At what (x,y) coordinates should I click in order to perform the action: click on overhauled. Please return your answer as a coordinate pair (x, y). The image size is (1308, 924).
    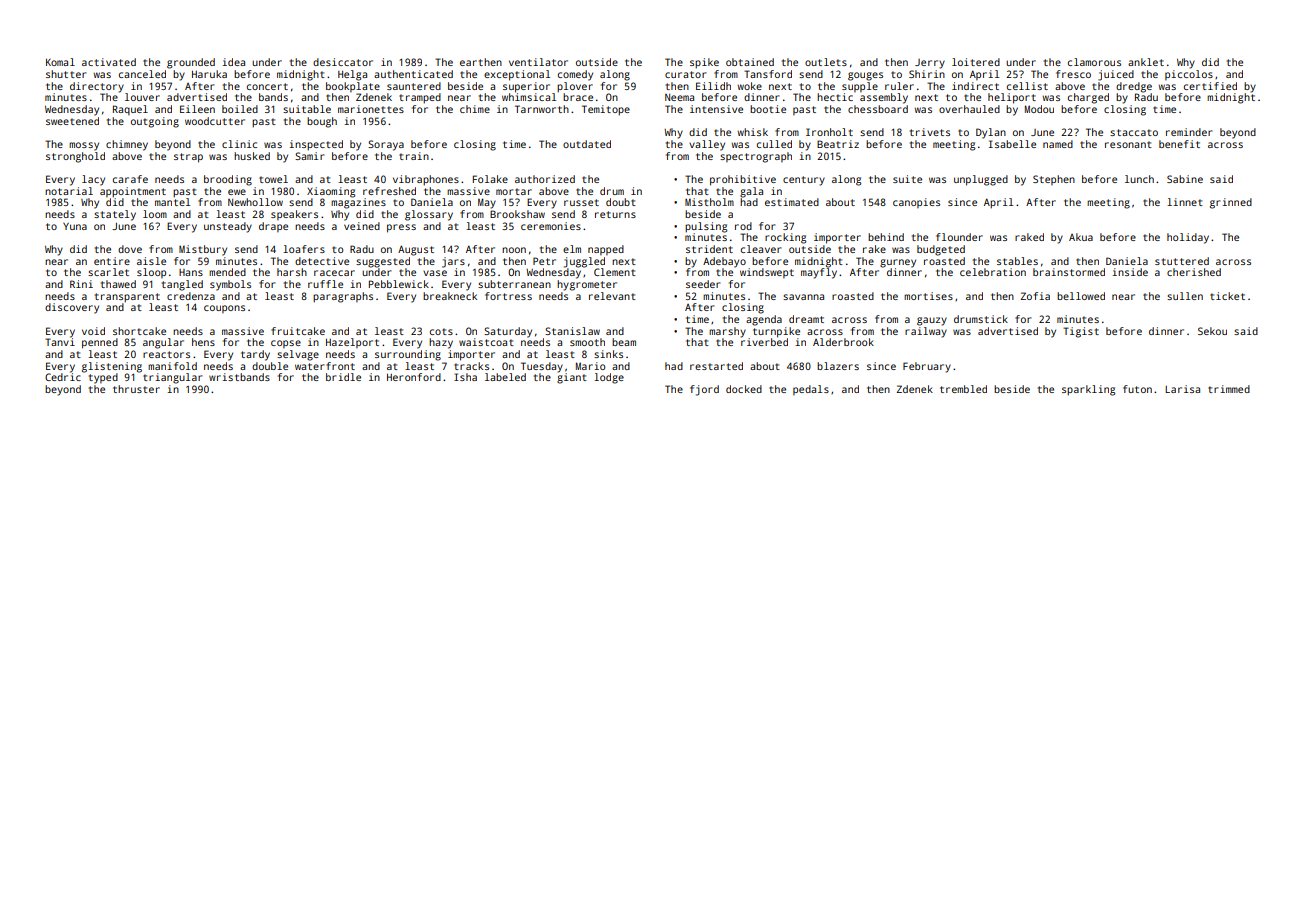
    Looking at the image, I should click on (969, 109).
